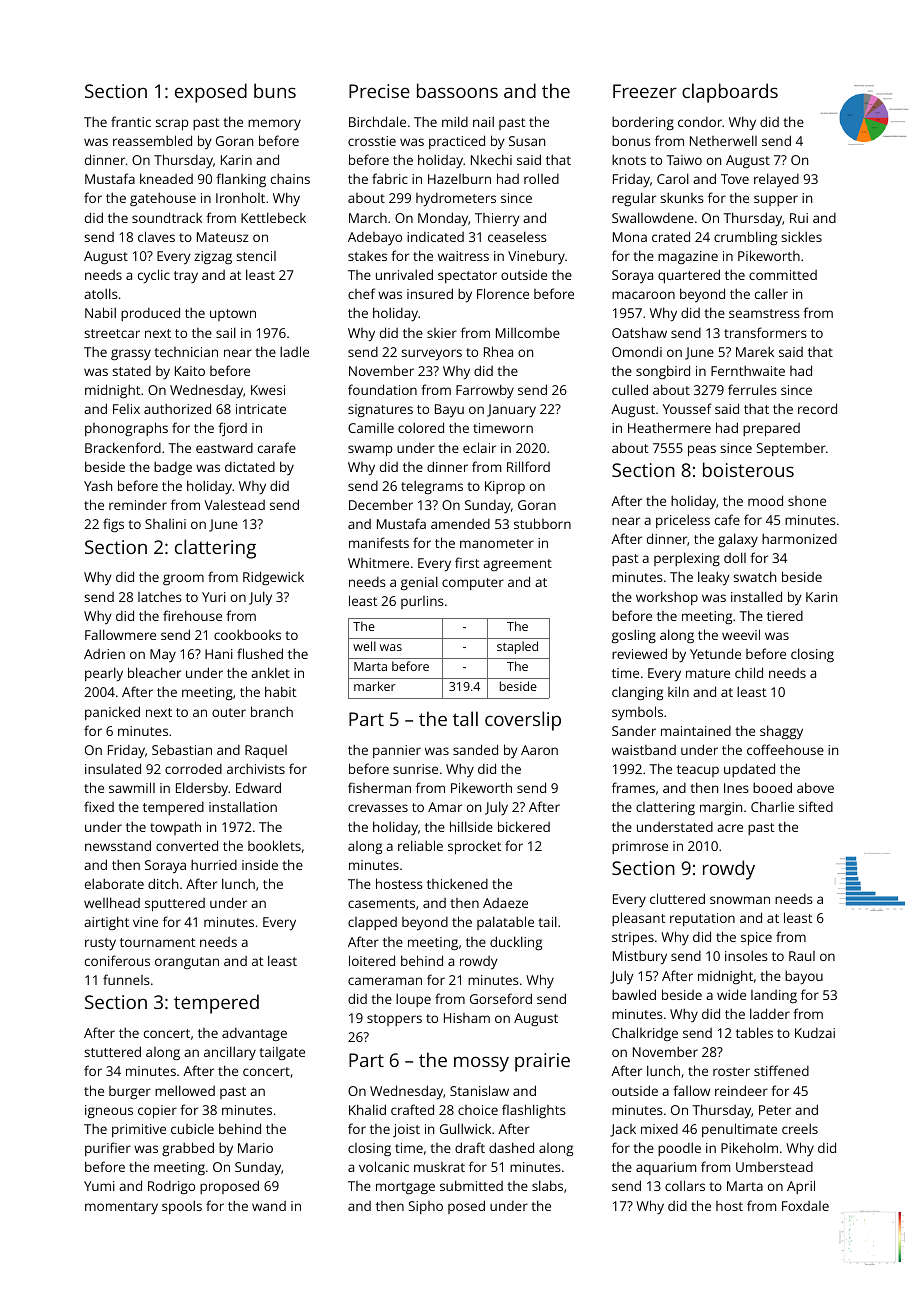 The height and width of the screenshot is (1308, 924). What do you see at coordinates (250, 467) in the screenshot?
I see `dictated` at bounding box center [250, 467].
